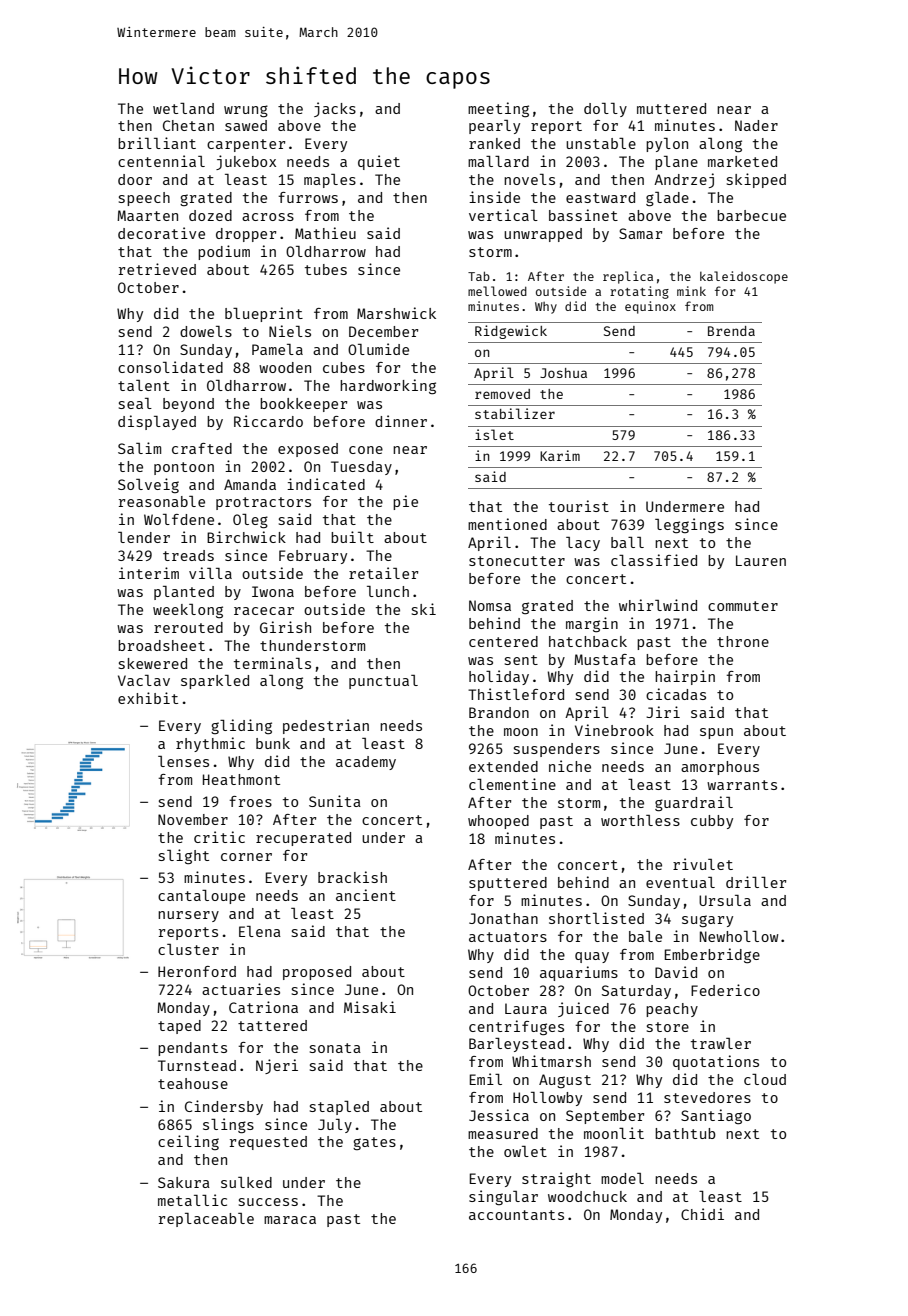  I want to click on barbecue, so click(751, 215).
